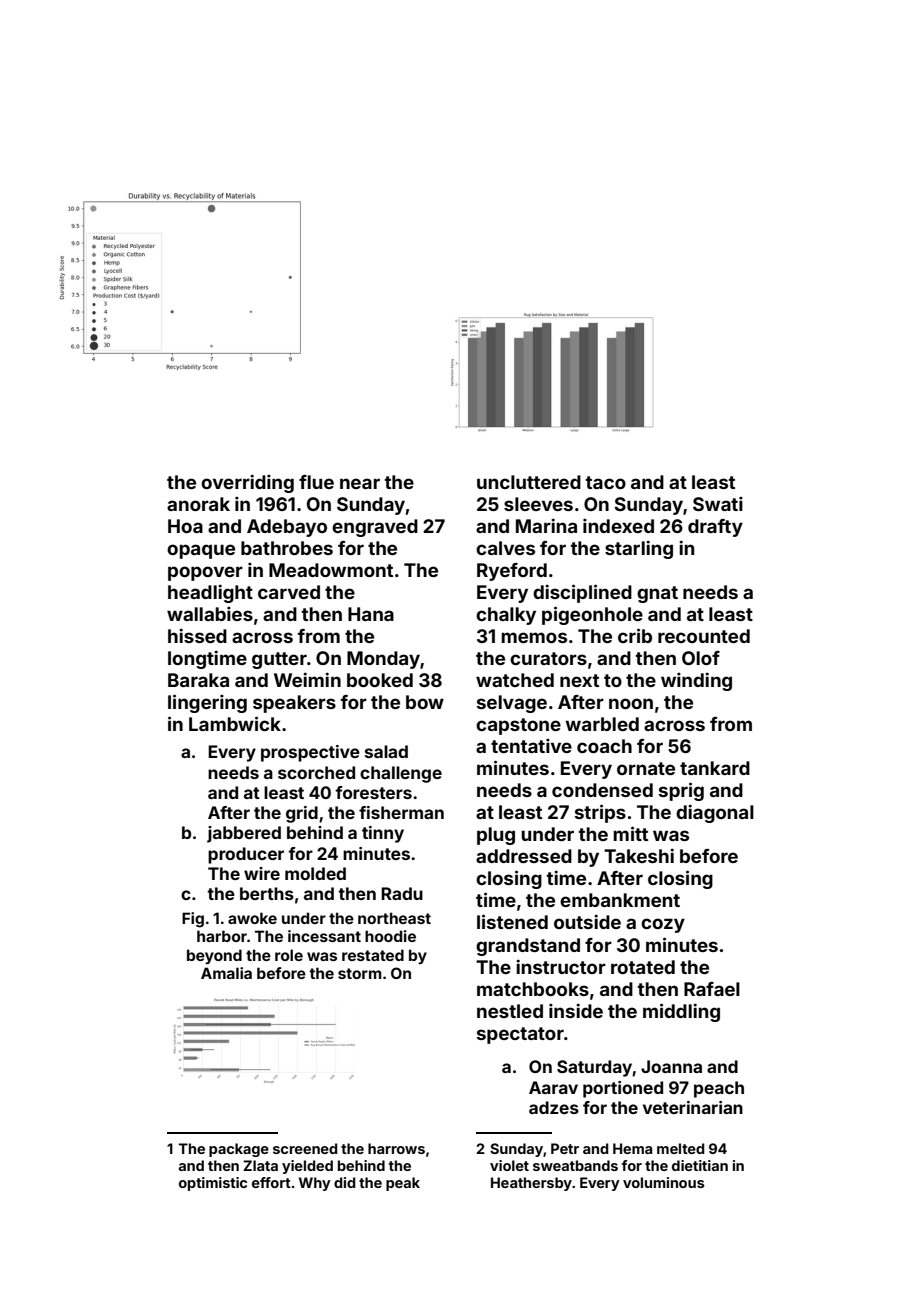 Image resolution: width=922 pixels, height=1308 pixels. What do you see at coordinates (239, 1150) in the page?
I see `package` at bounding box center [239, 1150].
